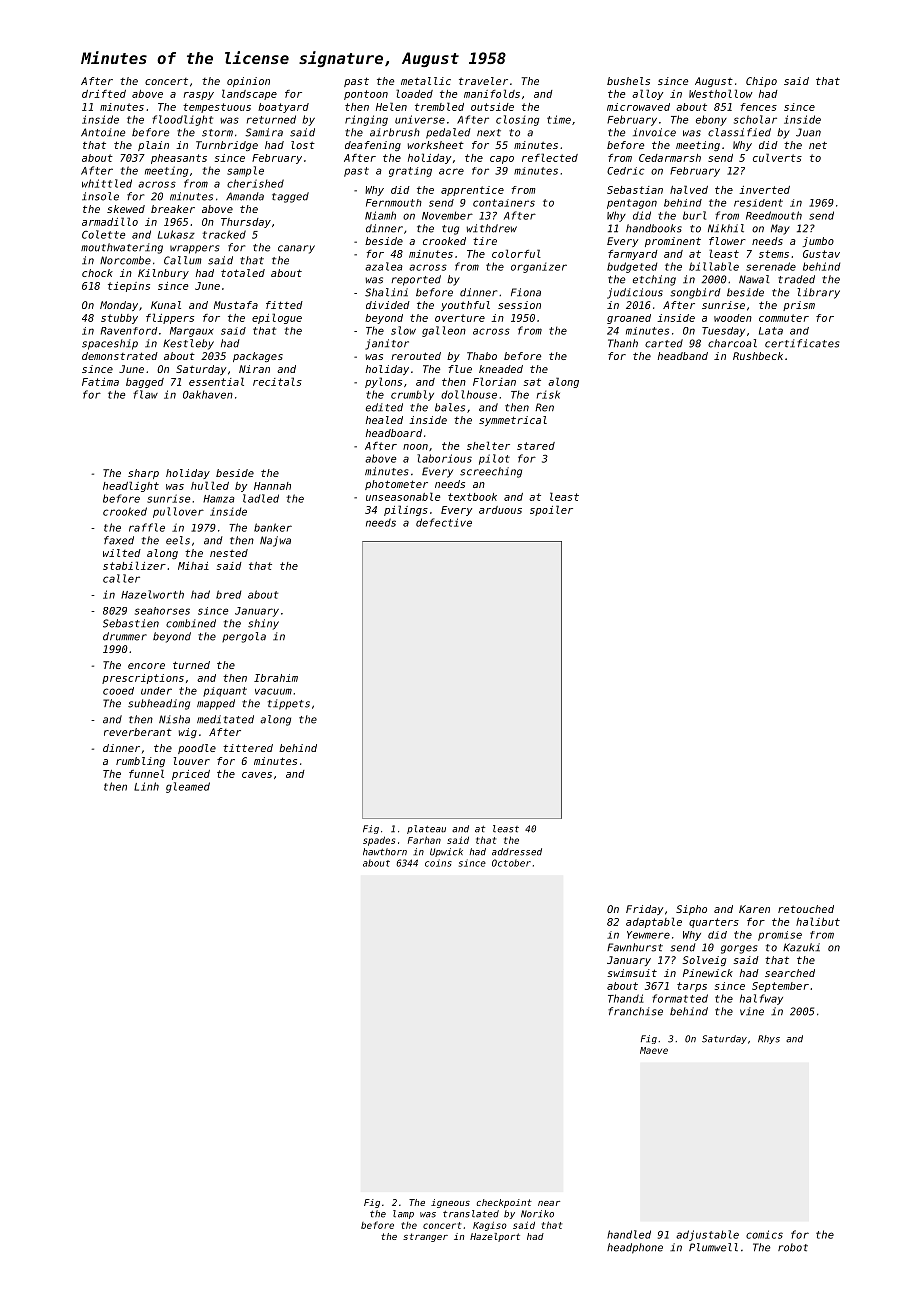  Describe the element at coordinates (248, 748) in the screenshot. I see `tittered` at that location.
